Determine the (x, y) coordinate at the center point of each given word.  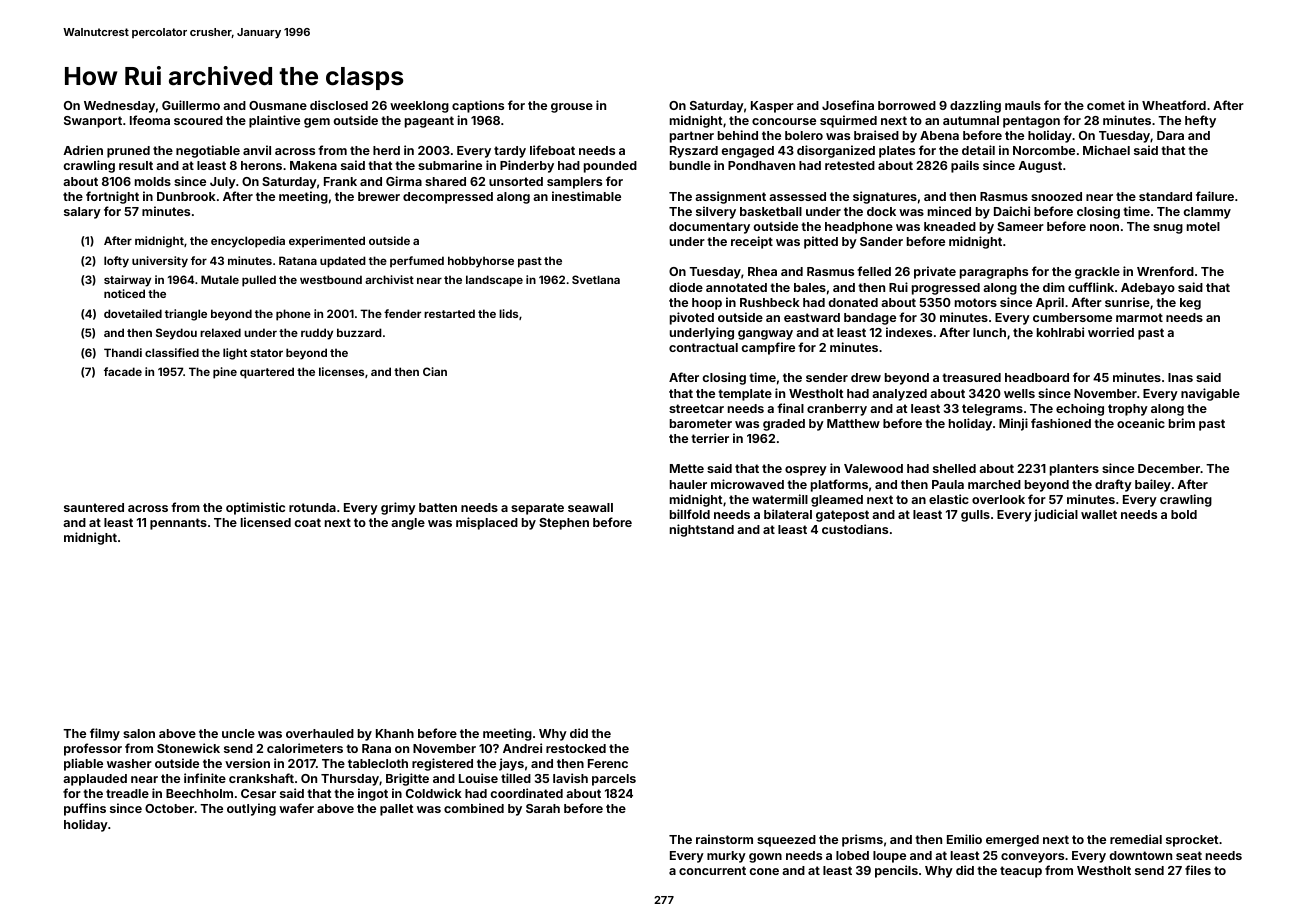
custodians (855, 529)
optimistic (255, 508)
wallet (1099, 514)
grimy (398, 508)
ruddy (317, 334)
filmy (105, 734)
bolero (804, 135)
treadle (127, 793)
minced (949, 211)
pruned (128, 152)
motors (976, 302)
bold (1184, 514)
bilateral (788, 514)
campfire (768, 348)
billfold (690, 514)
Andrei (522, 748)
